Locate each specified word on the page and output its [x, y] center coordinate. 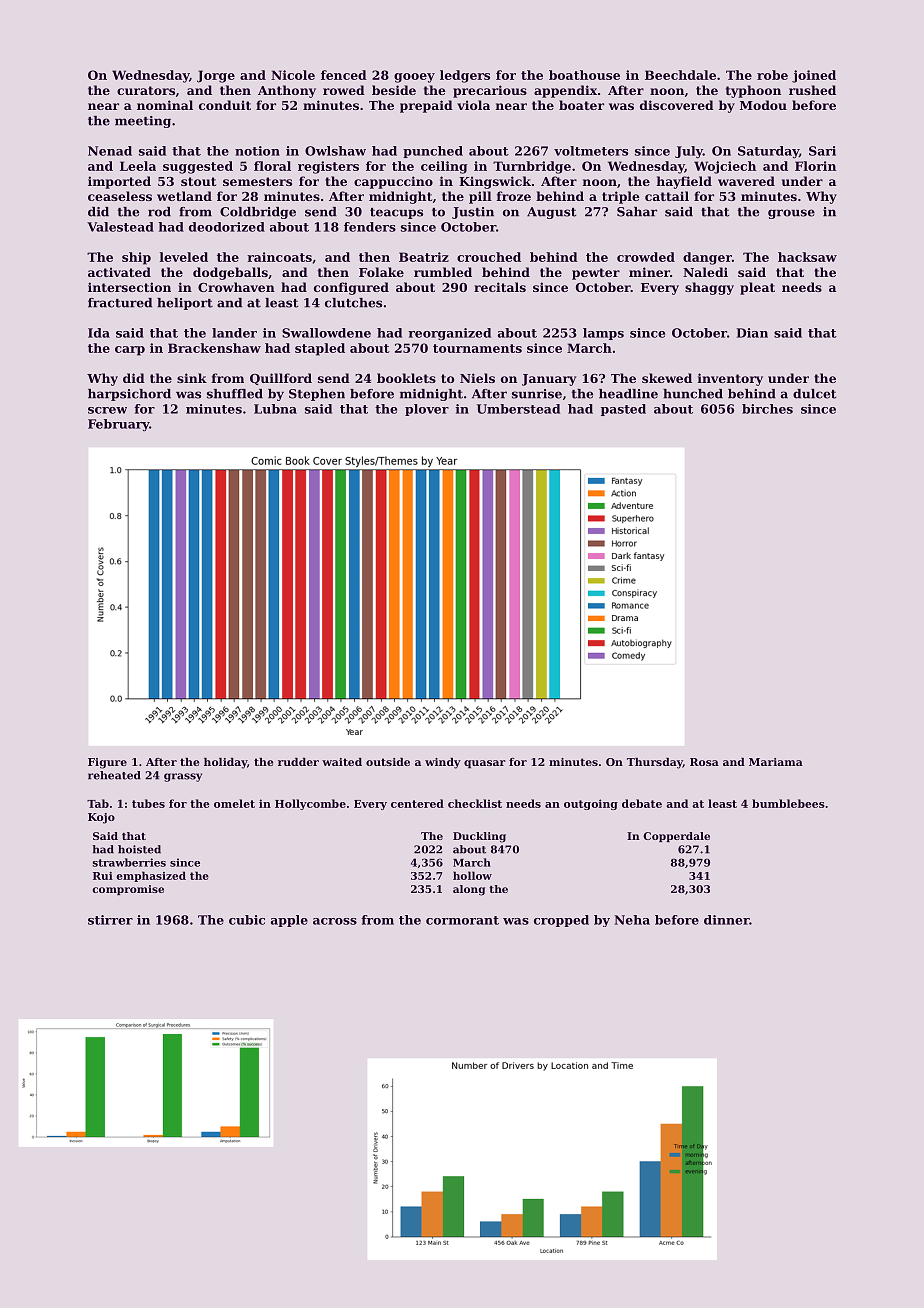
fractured [120, 303]
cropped [561, 921]
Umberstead [518, 409]
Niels [477, 378]
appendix [565, 91]
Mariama [776, 762]
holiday [225, 763]
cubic [247, 920]
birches [767, 409]
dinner [726, 920]
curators [146, 90]
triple [620, 197]
